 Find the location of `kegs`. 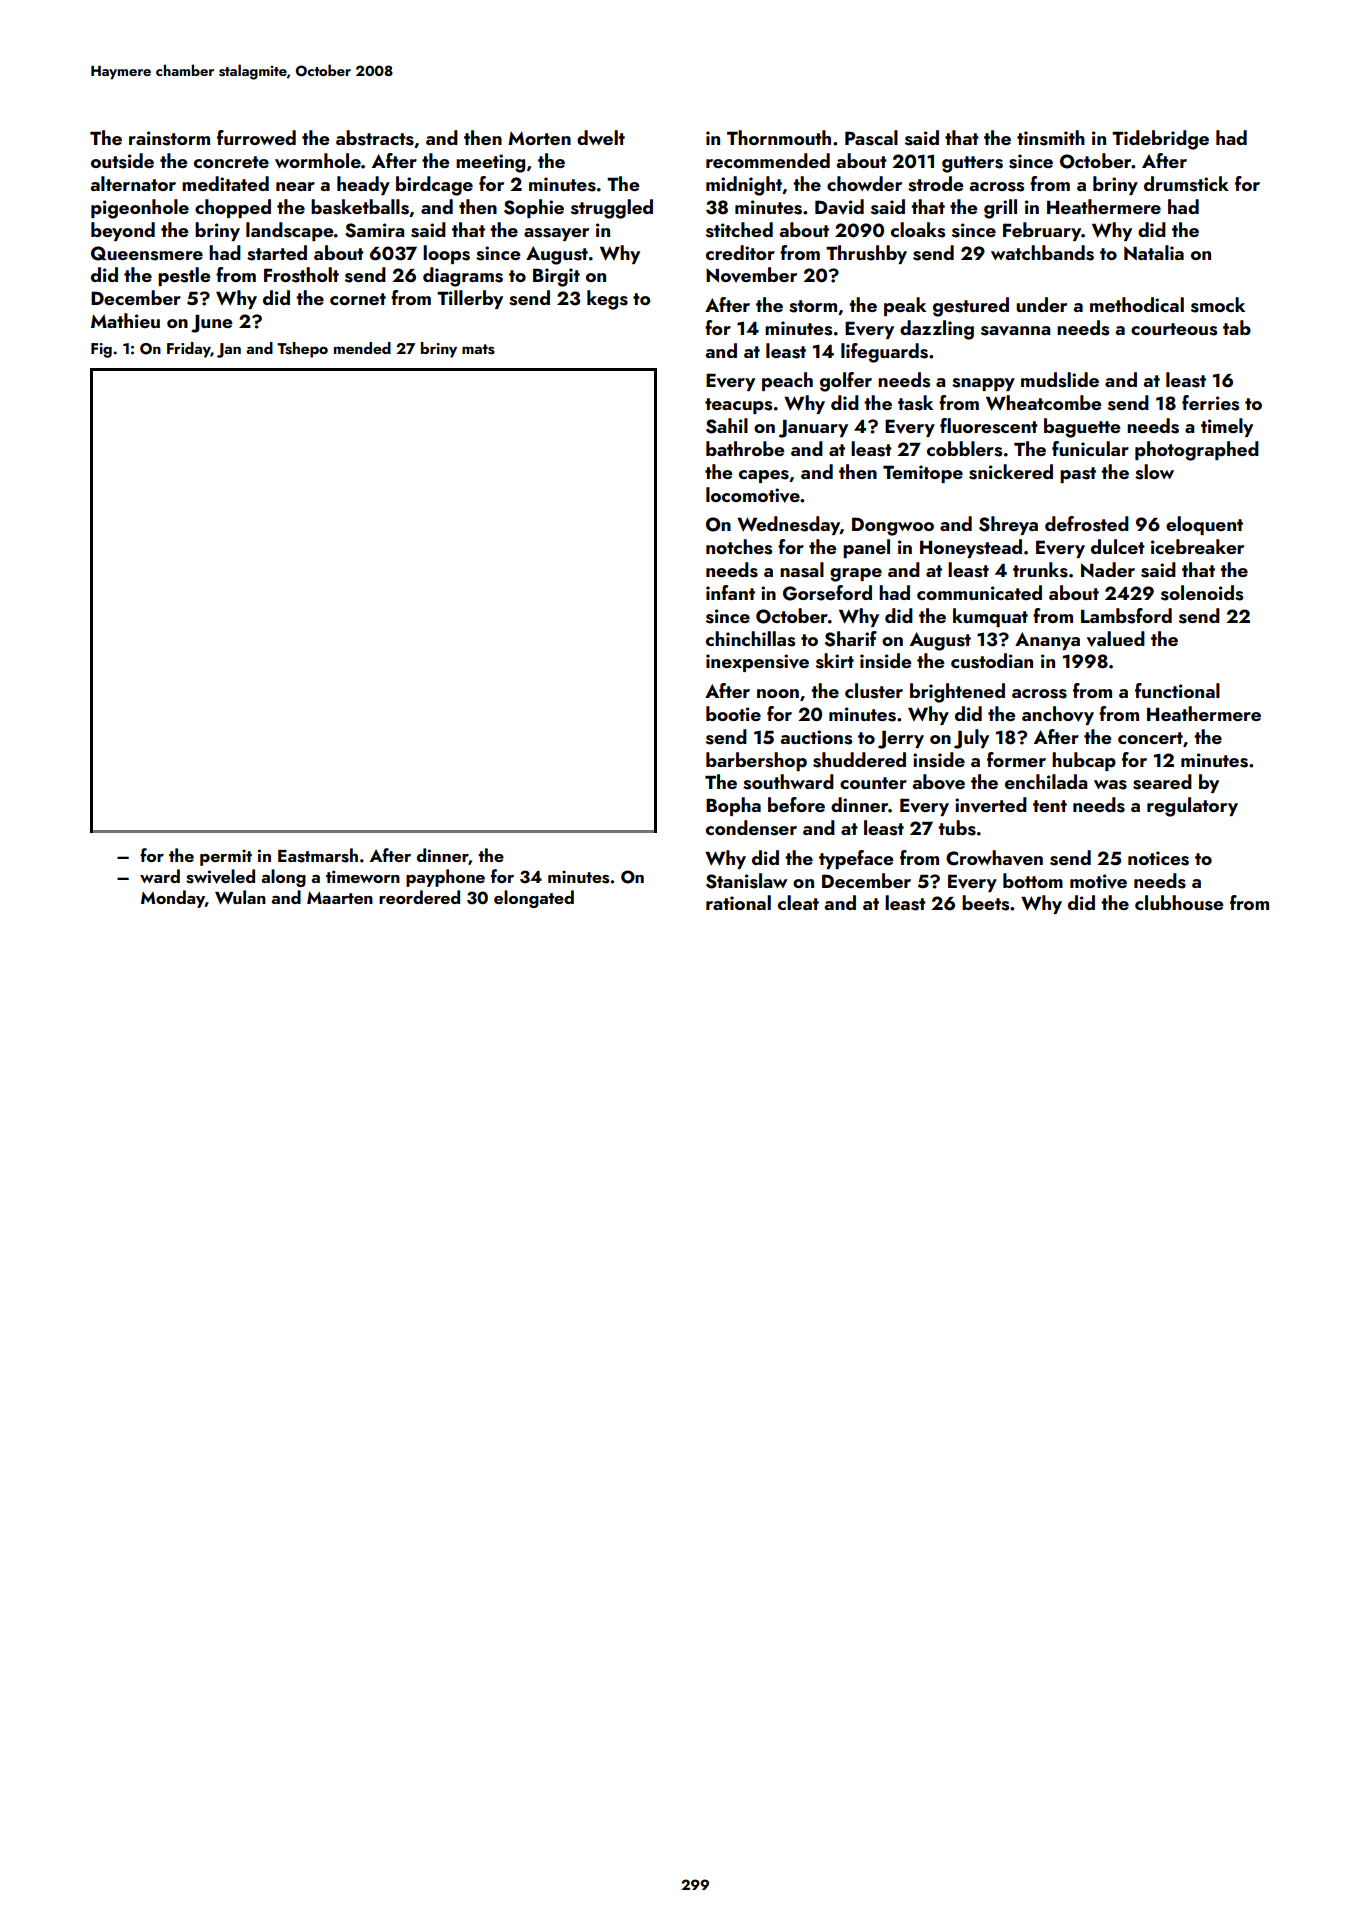

kegs is located at coordinates (607, 300).
